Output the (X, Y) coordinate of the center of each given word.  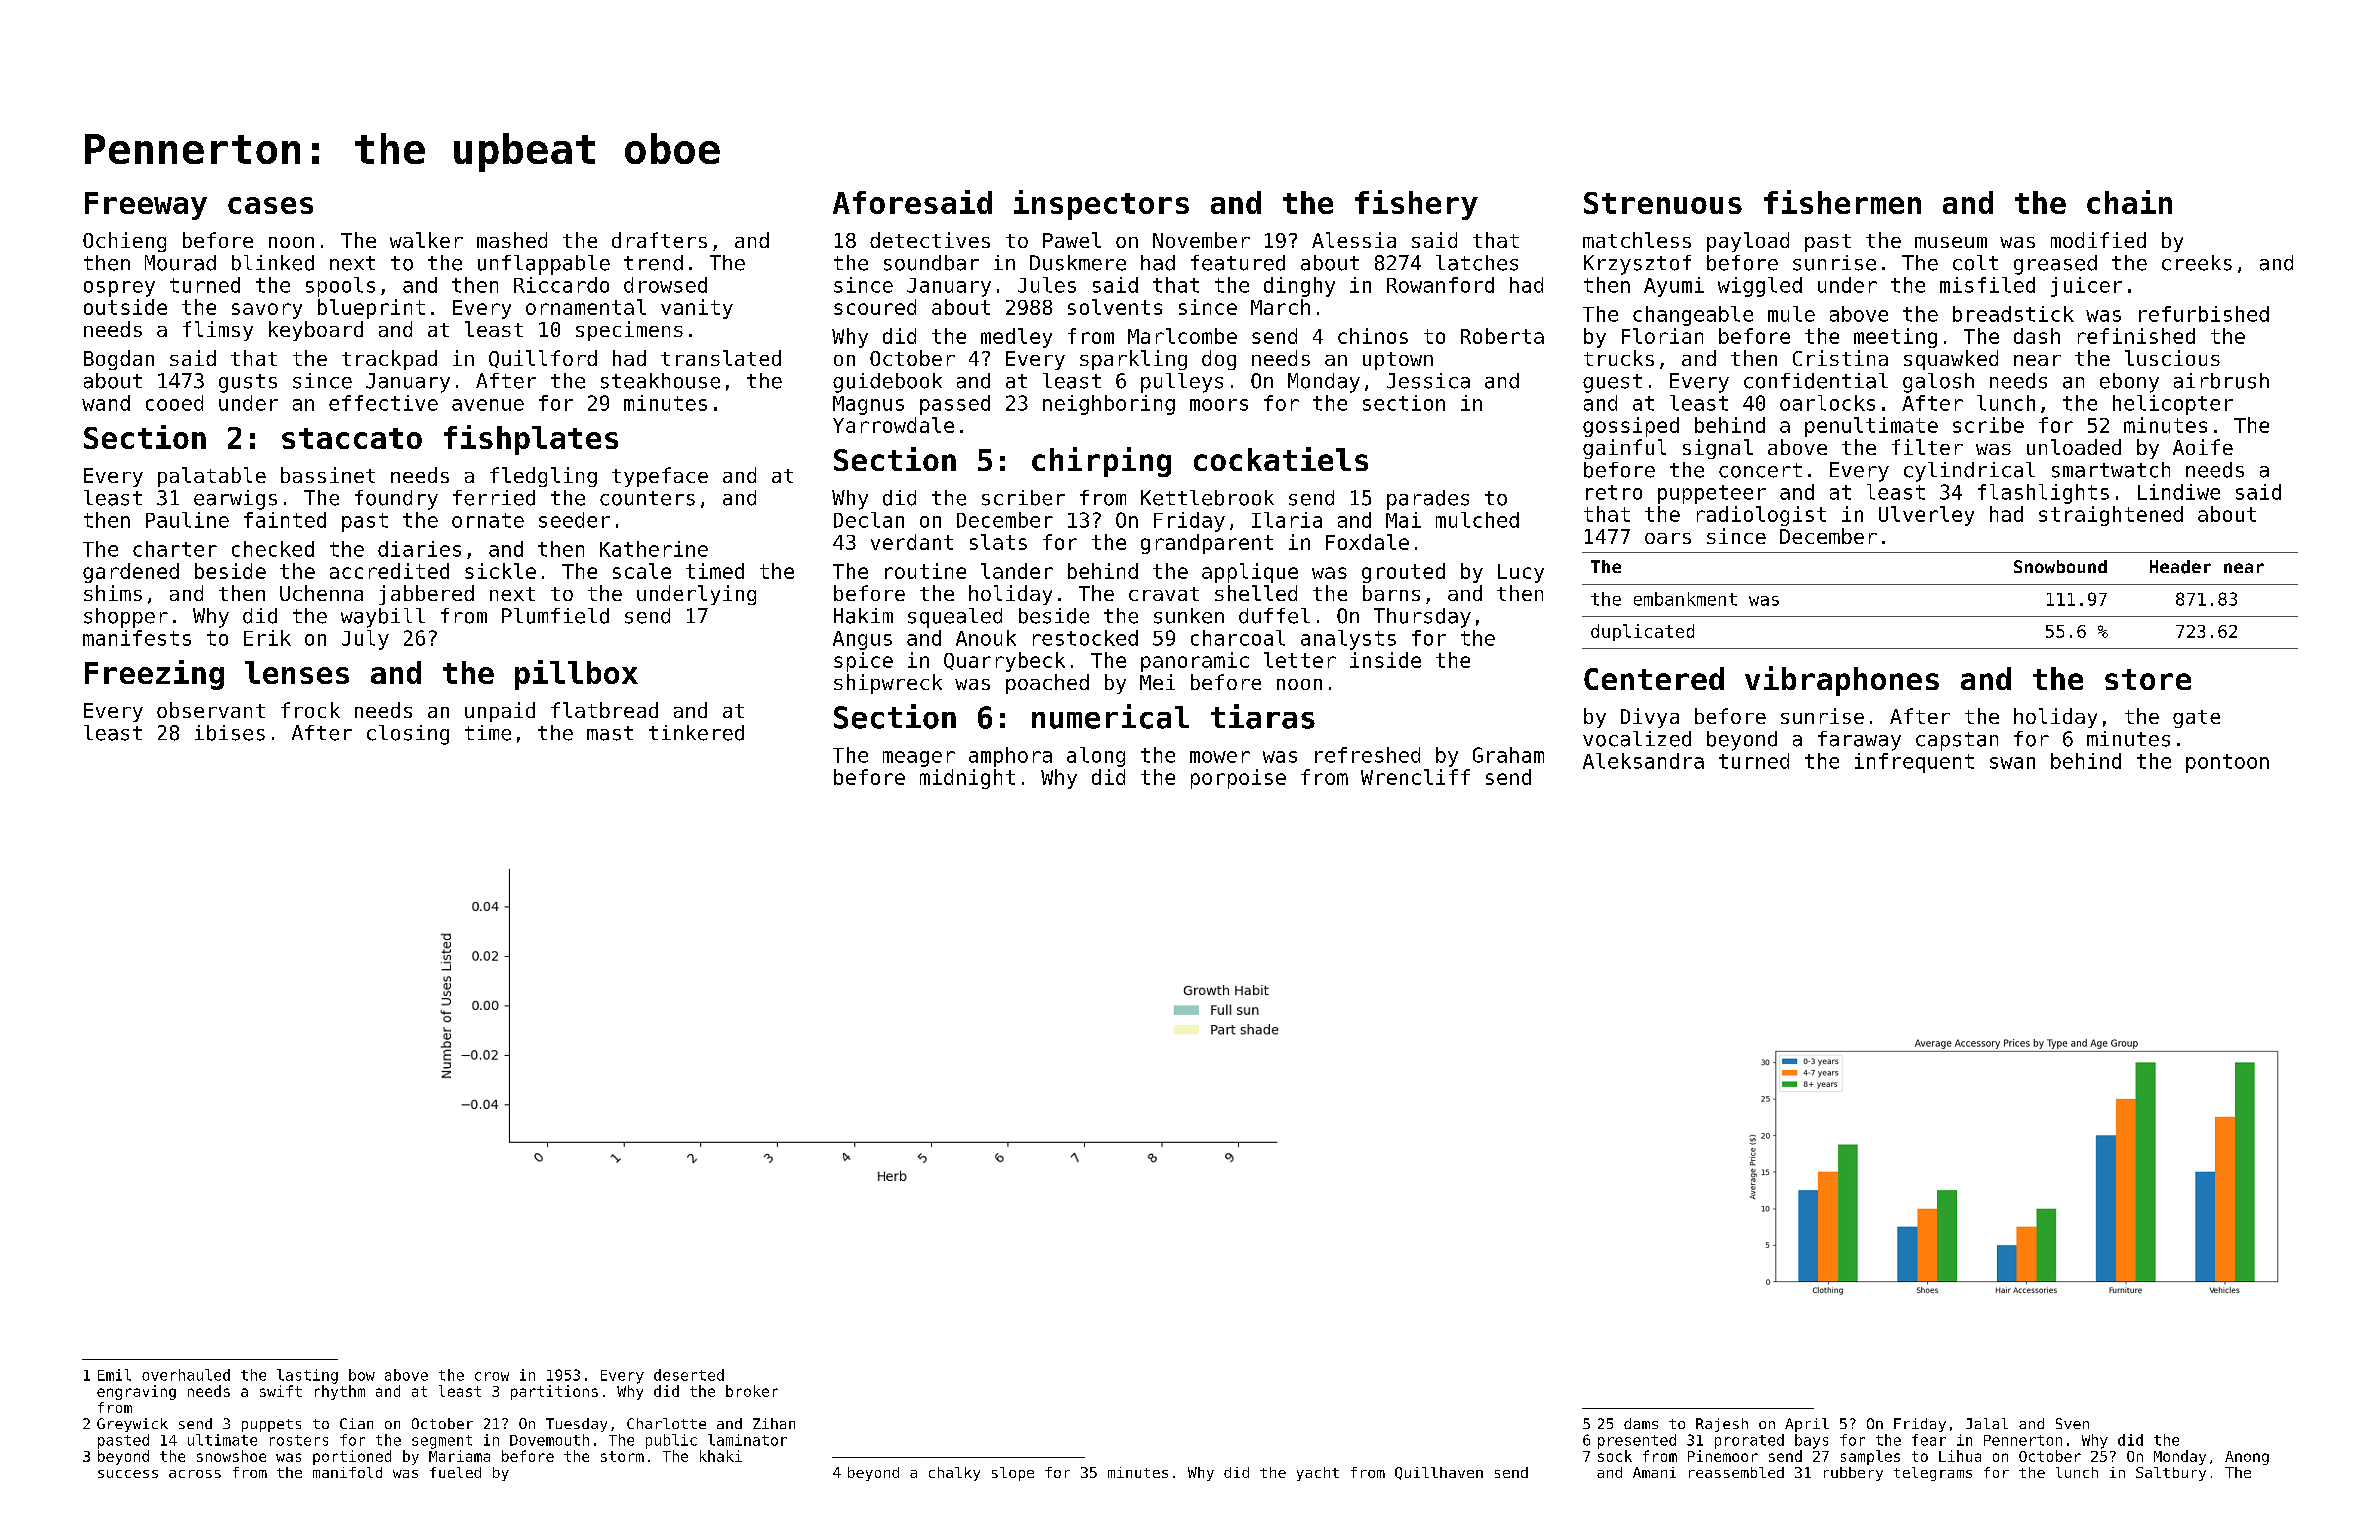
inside (1385, 660)
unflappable (544, 265)
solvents (1115, 307)
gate (2196, 719)
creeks (2197, 263)
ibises (230, 733)
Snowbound (2060, 566)
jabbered (426, 595)
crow (492, 1376)
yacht (1318, 1474)
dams (1641, 1423)
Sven (2072, 1423)
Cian (356, 1423)
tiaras (1263, 716)
